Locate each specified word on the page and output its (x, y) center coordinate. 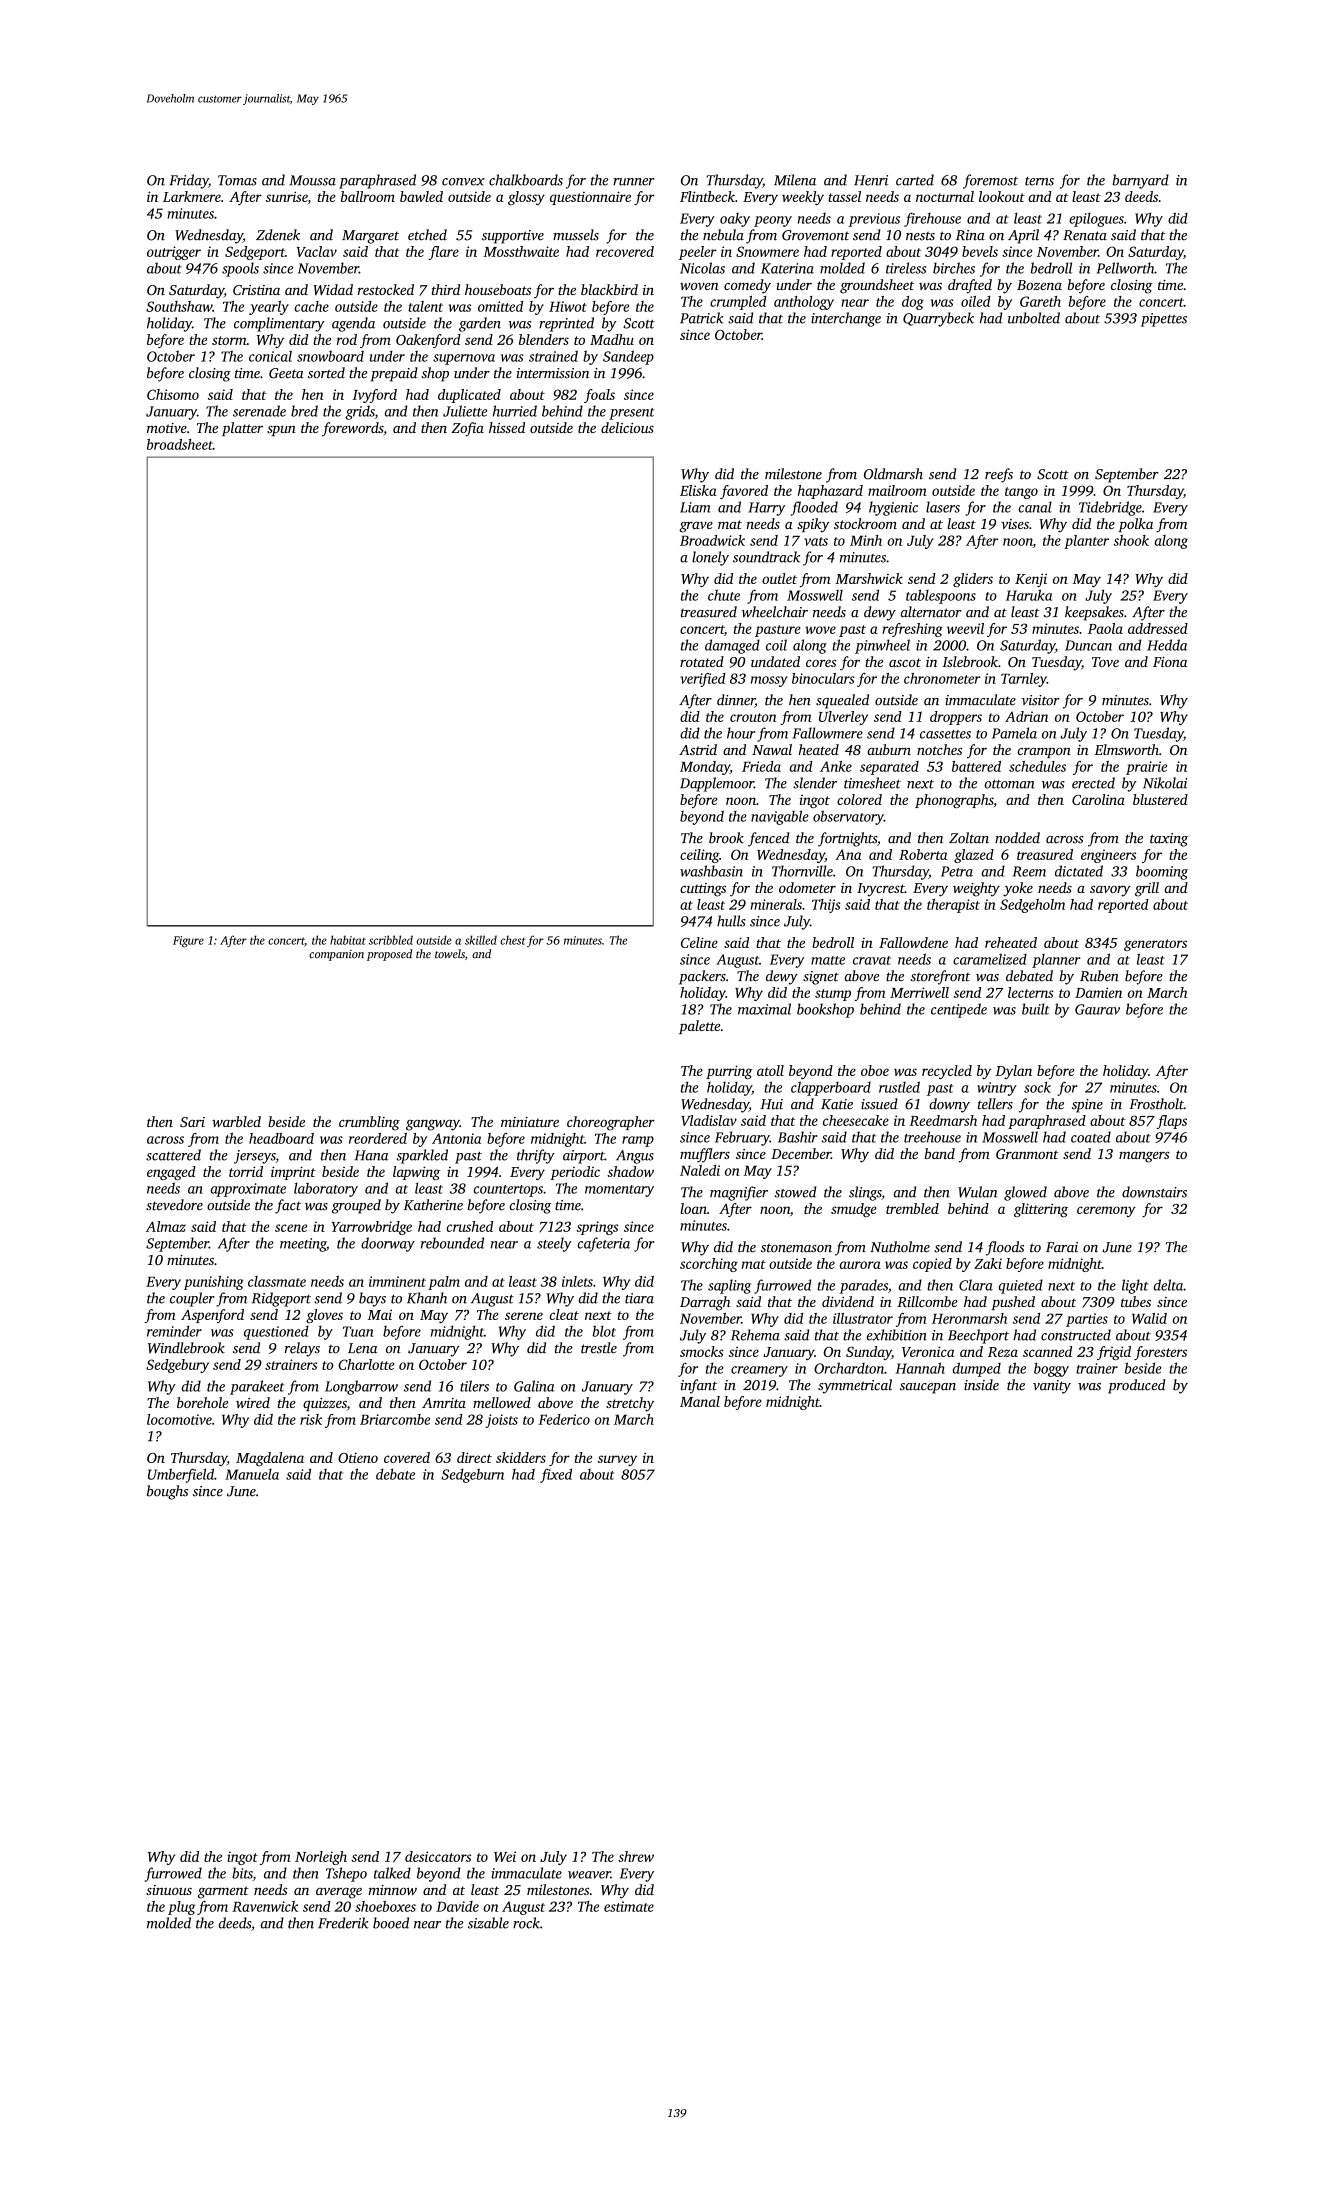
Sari (192, 1122)
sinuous (169, 1890)
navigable (780, 817)
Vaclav (317, 251)
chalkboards (526, 180)
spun (281, 431)
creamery (759, 1371)
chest (513, 940)
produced (1136, 1386)
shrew (636, 1856)
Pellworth (1126, 268)
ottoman (1009, 784)
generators (1155, 945)
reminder (174, 1331)
